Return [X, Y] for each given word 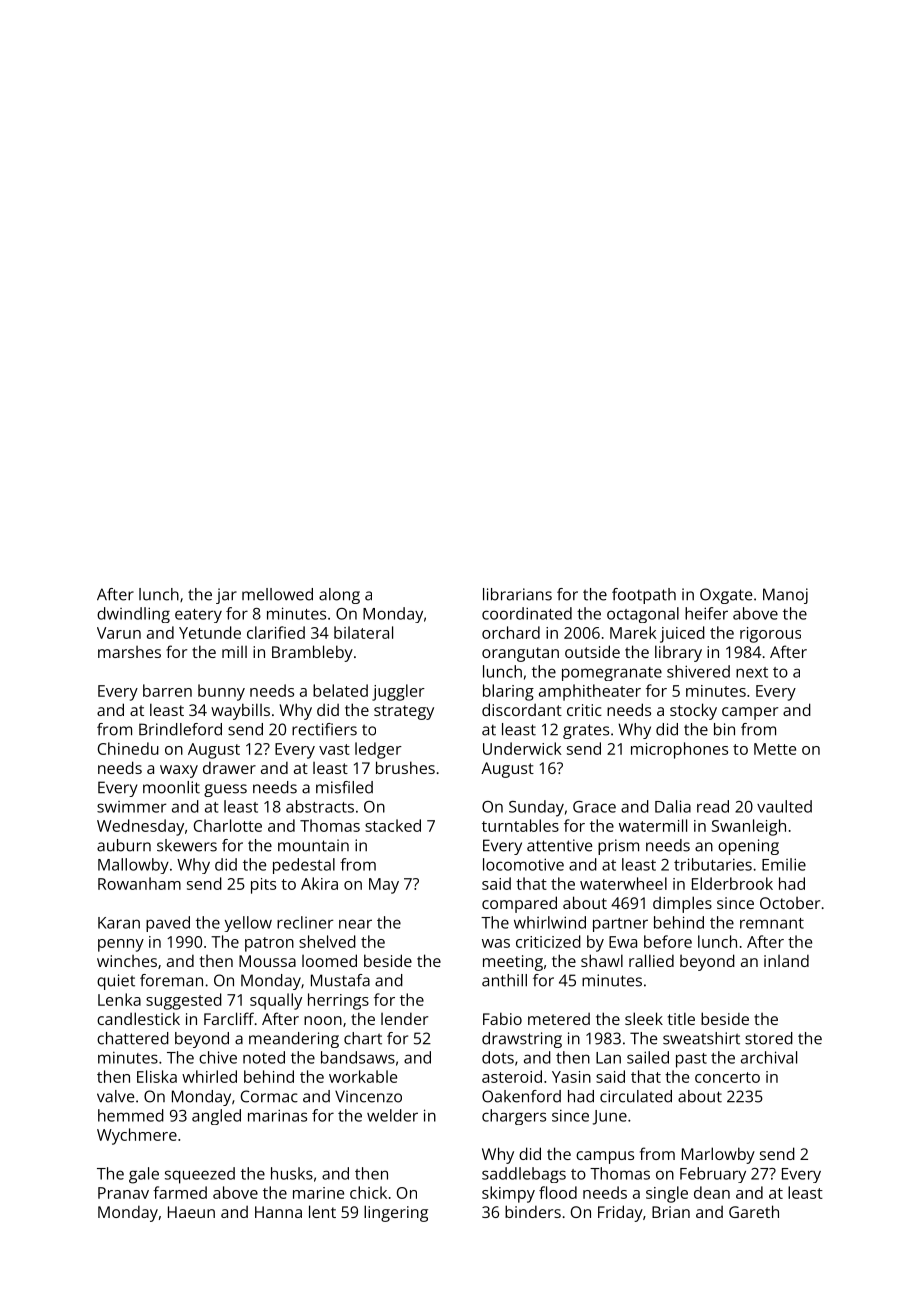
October [790, 903]
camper [750, 713]
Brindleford [180, 729]
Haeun [191, 1212]
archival [769, 1057]
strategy [404, 712]
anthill [504, 980]
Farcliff [229, 1018]
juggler [398, 692]
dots [498, 1057]
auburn [124, 845]
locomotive [523, 864]
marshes [129, 652]
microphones [679, 750]
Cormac [269, 1096]
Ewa [623, 942]
